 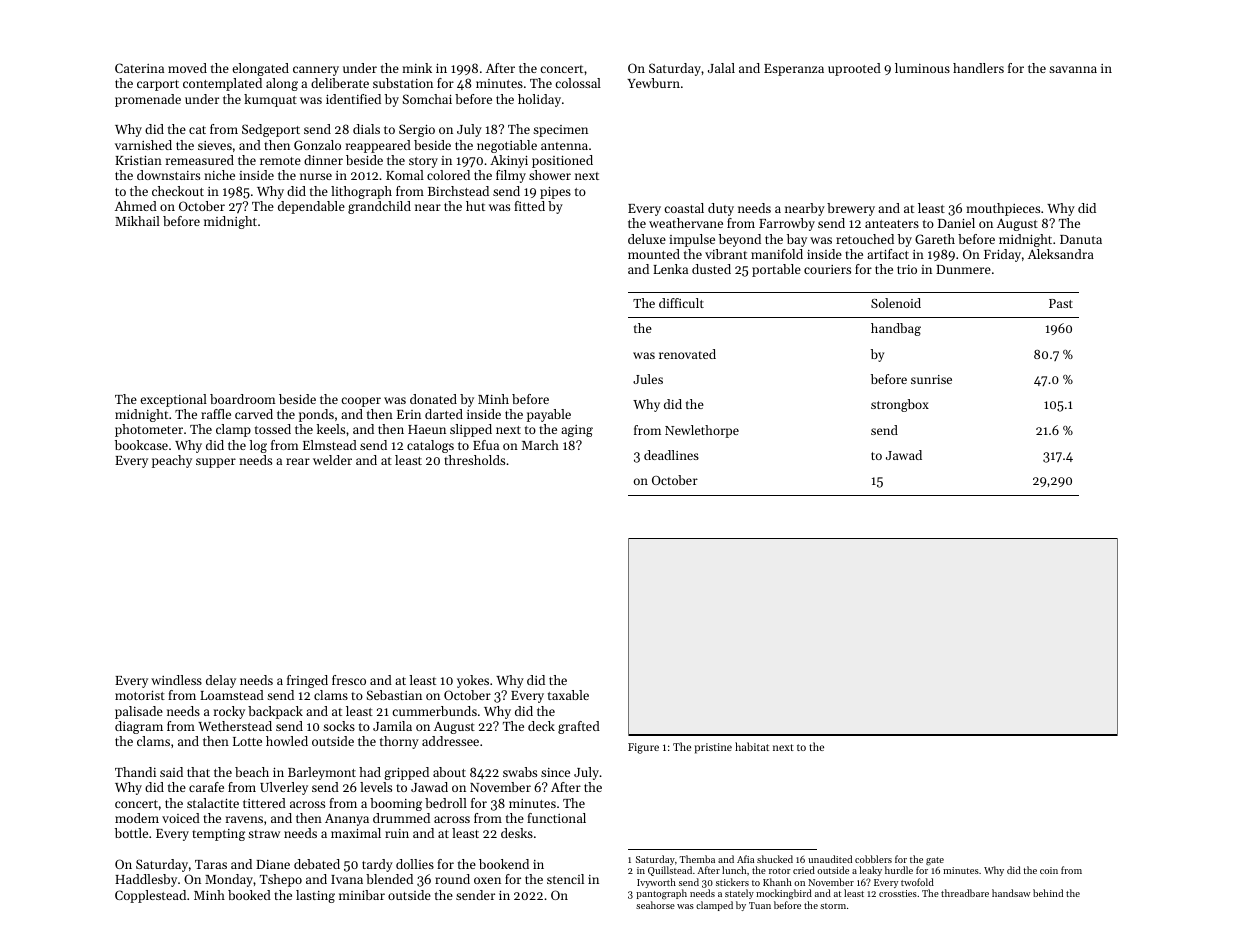 What do you see at coordinates (376, 787) in the screenshot?
I see `levels` at bounding box center [376, 787].
